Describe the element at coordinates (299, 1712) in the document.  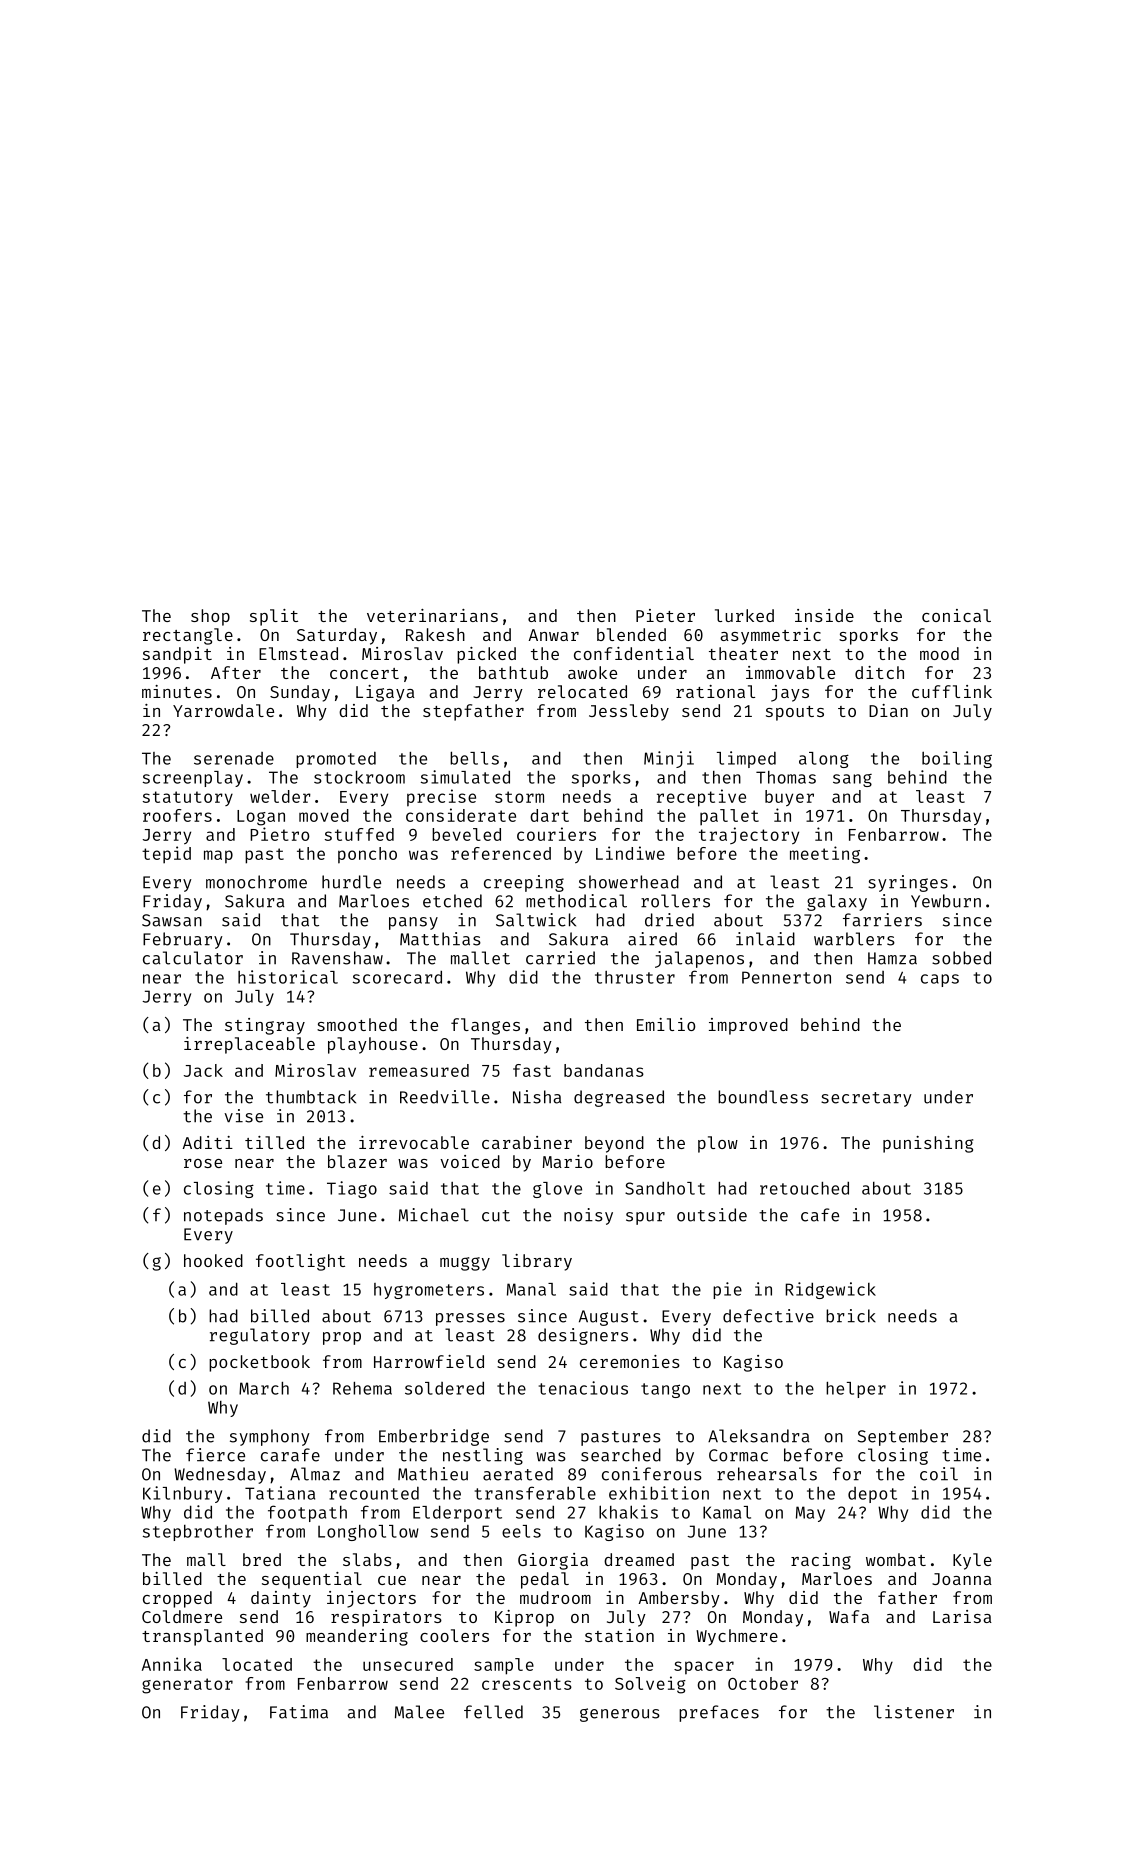
I see `Fatima` at that location.
